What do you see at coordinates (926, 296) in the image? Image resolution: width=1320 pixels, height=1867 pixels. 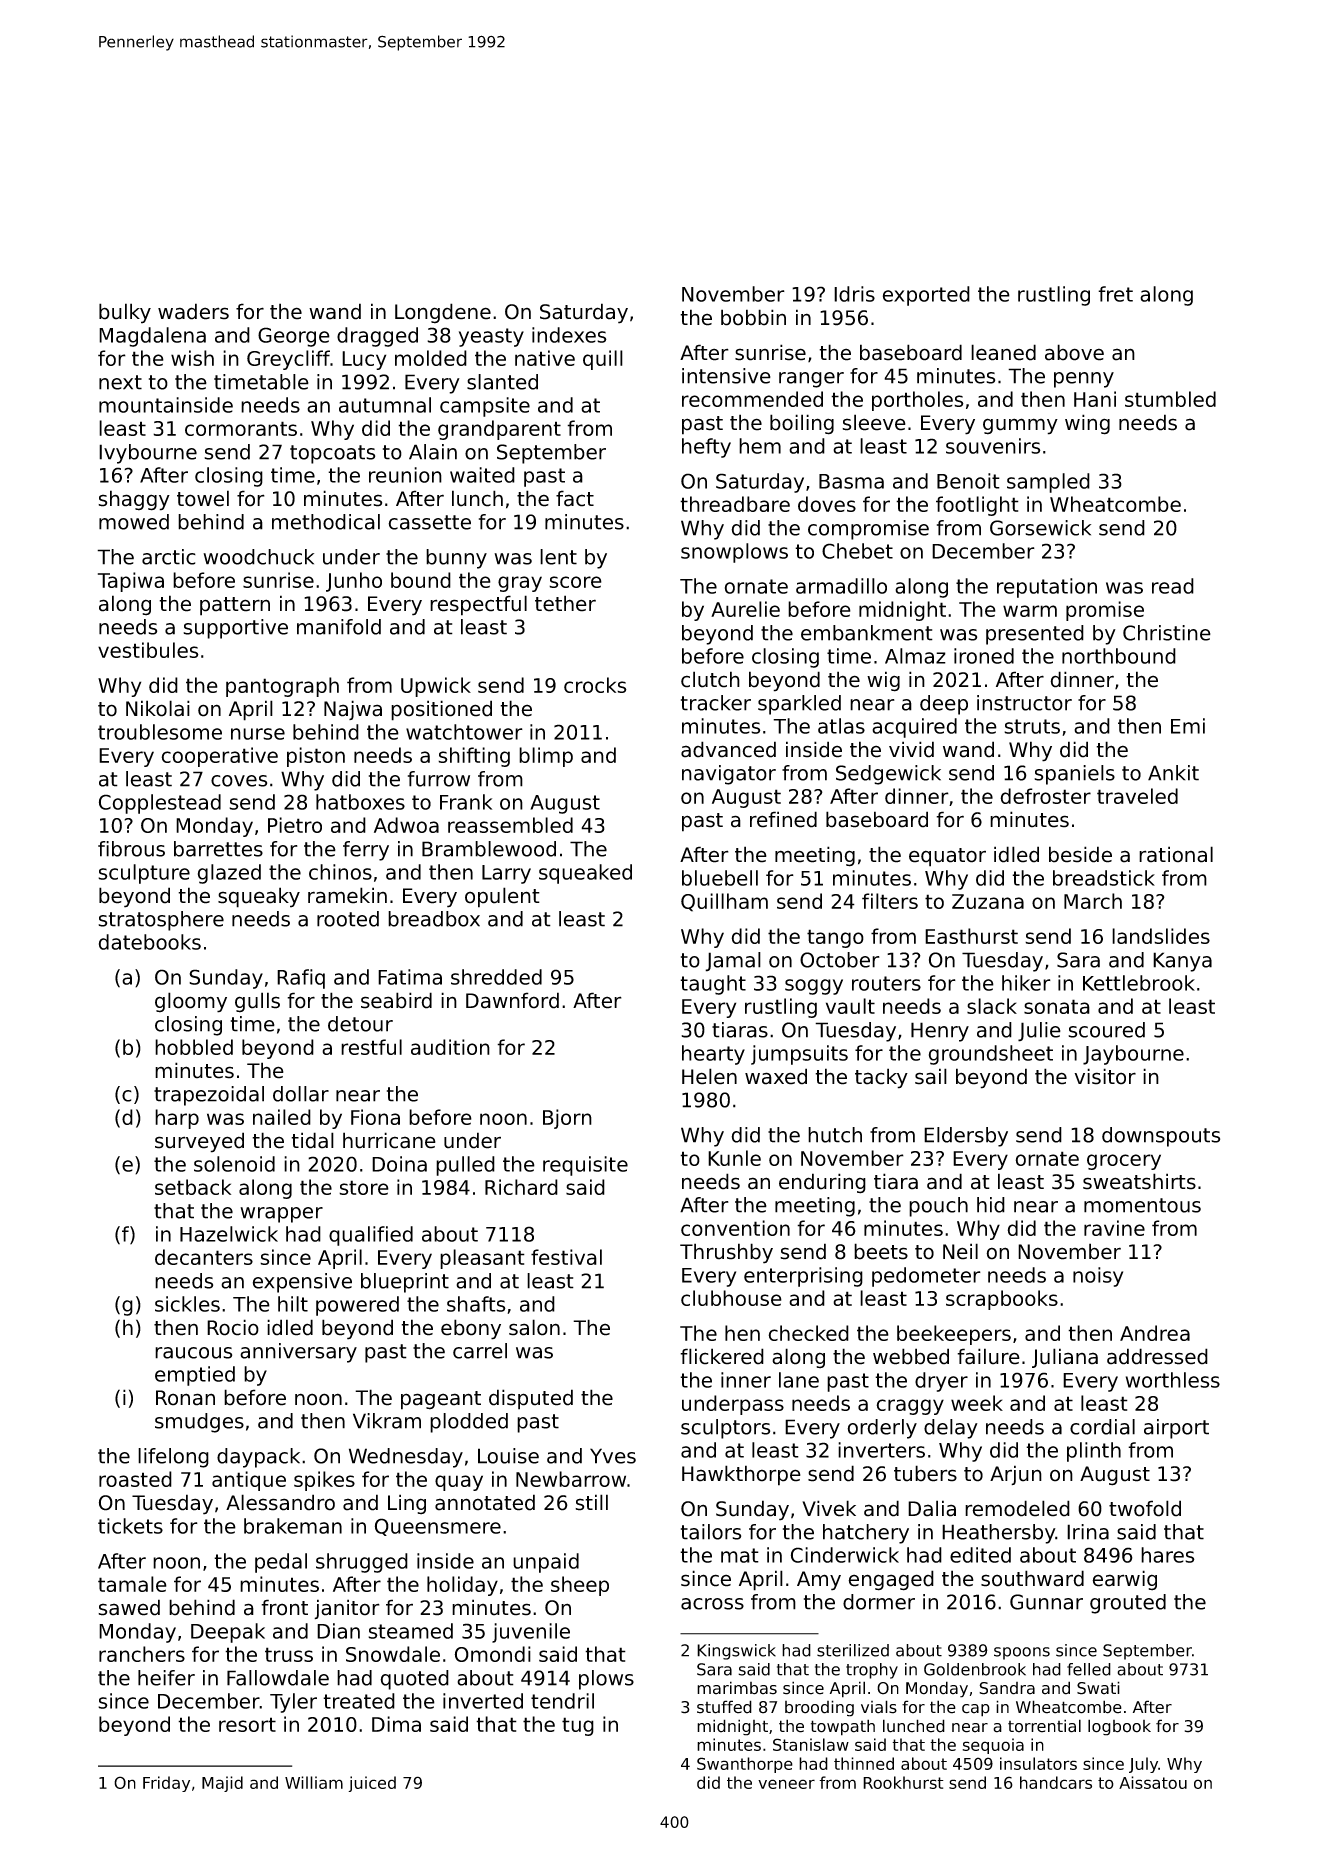 I see `exported` at bounding box center [926, 296].
